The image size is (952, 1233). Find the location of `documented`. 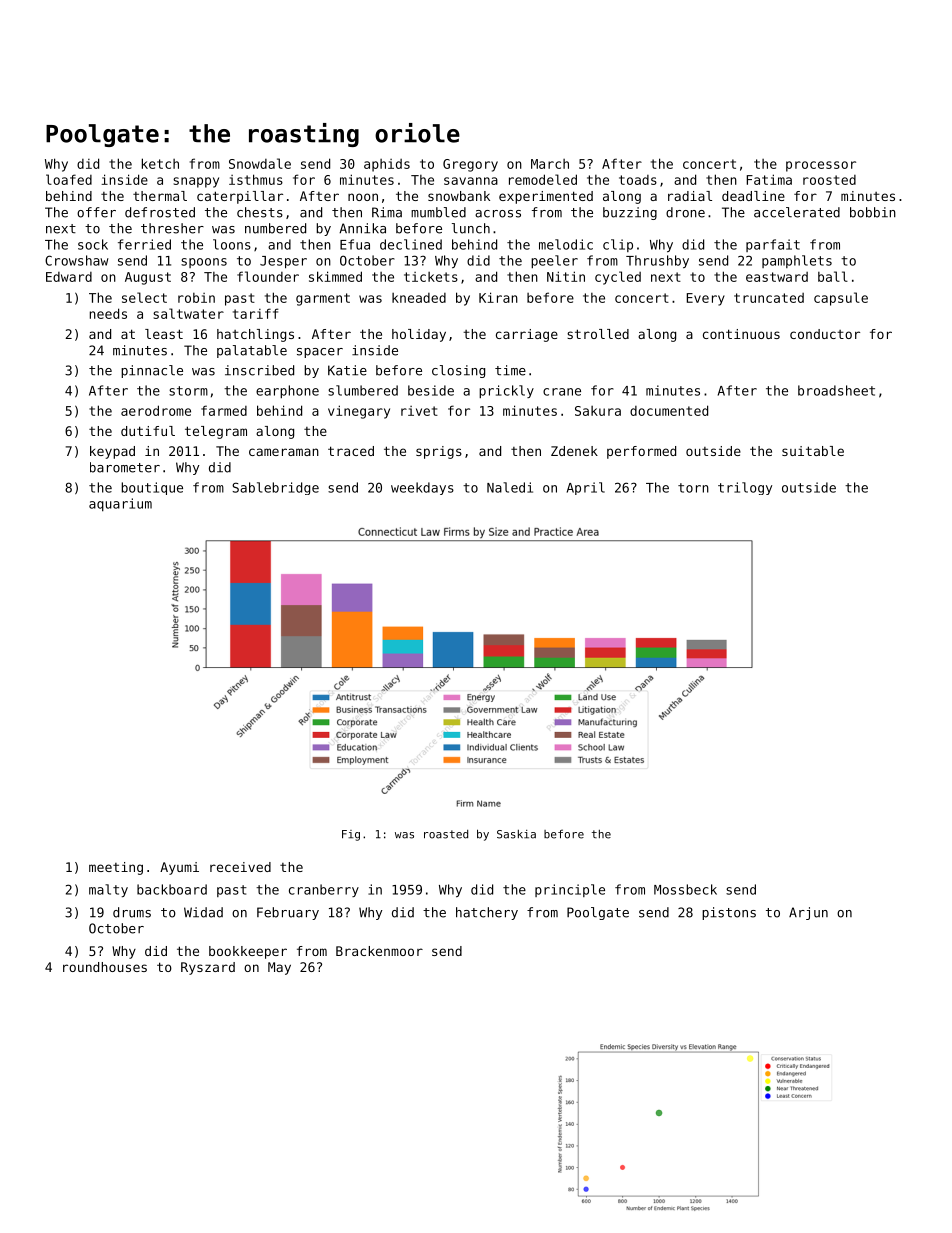

documented is located at coordinates (669, 410).
